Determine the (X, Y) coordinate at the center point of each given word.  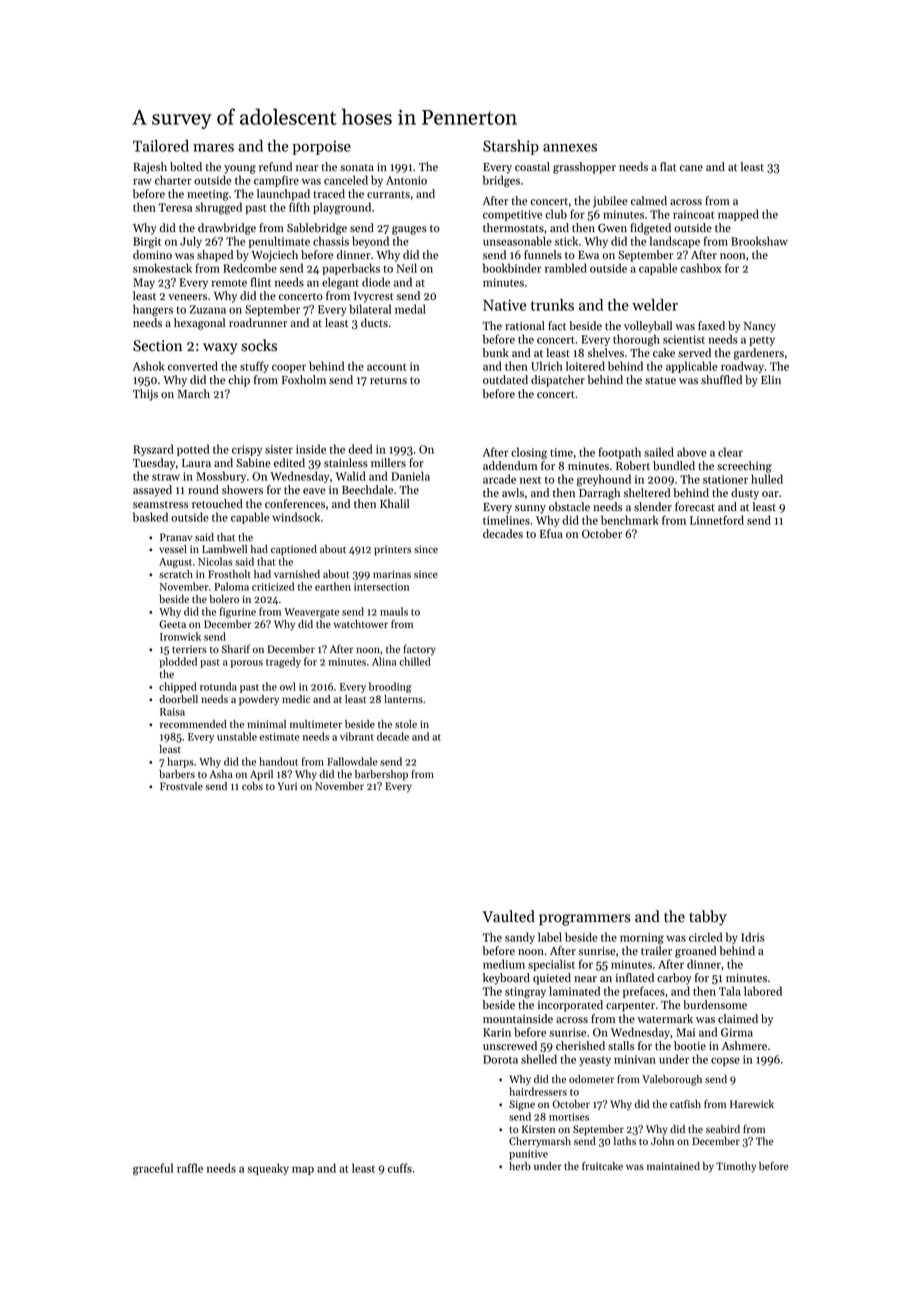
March (194, 393)
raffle (190, 1168)
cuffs (400, 1168)
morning (642, 939)
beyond (370, 242)
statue (660, 381)
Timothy (736, 1167)
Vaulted (508, 916)
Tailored (161, 146)
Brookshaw (759, 241)
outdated (505, 379)
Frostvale (181, 786)
